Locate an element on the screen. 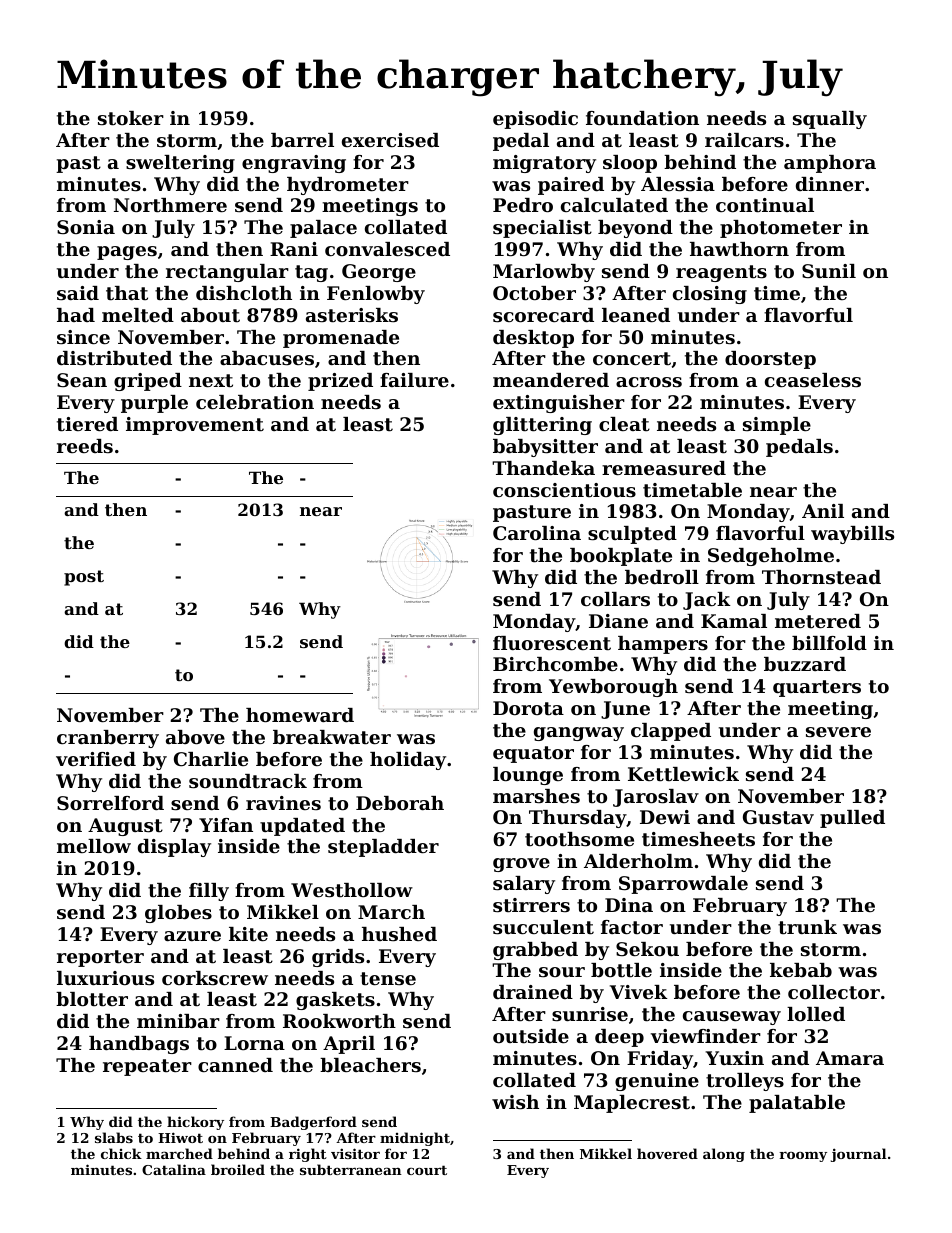 The height and width of the screenshot is (1233, 952). Lorna is located at coordinates (254, 1043).
